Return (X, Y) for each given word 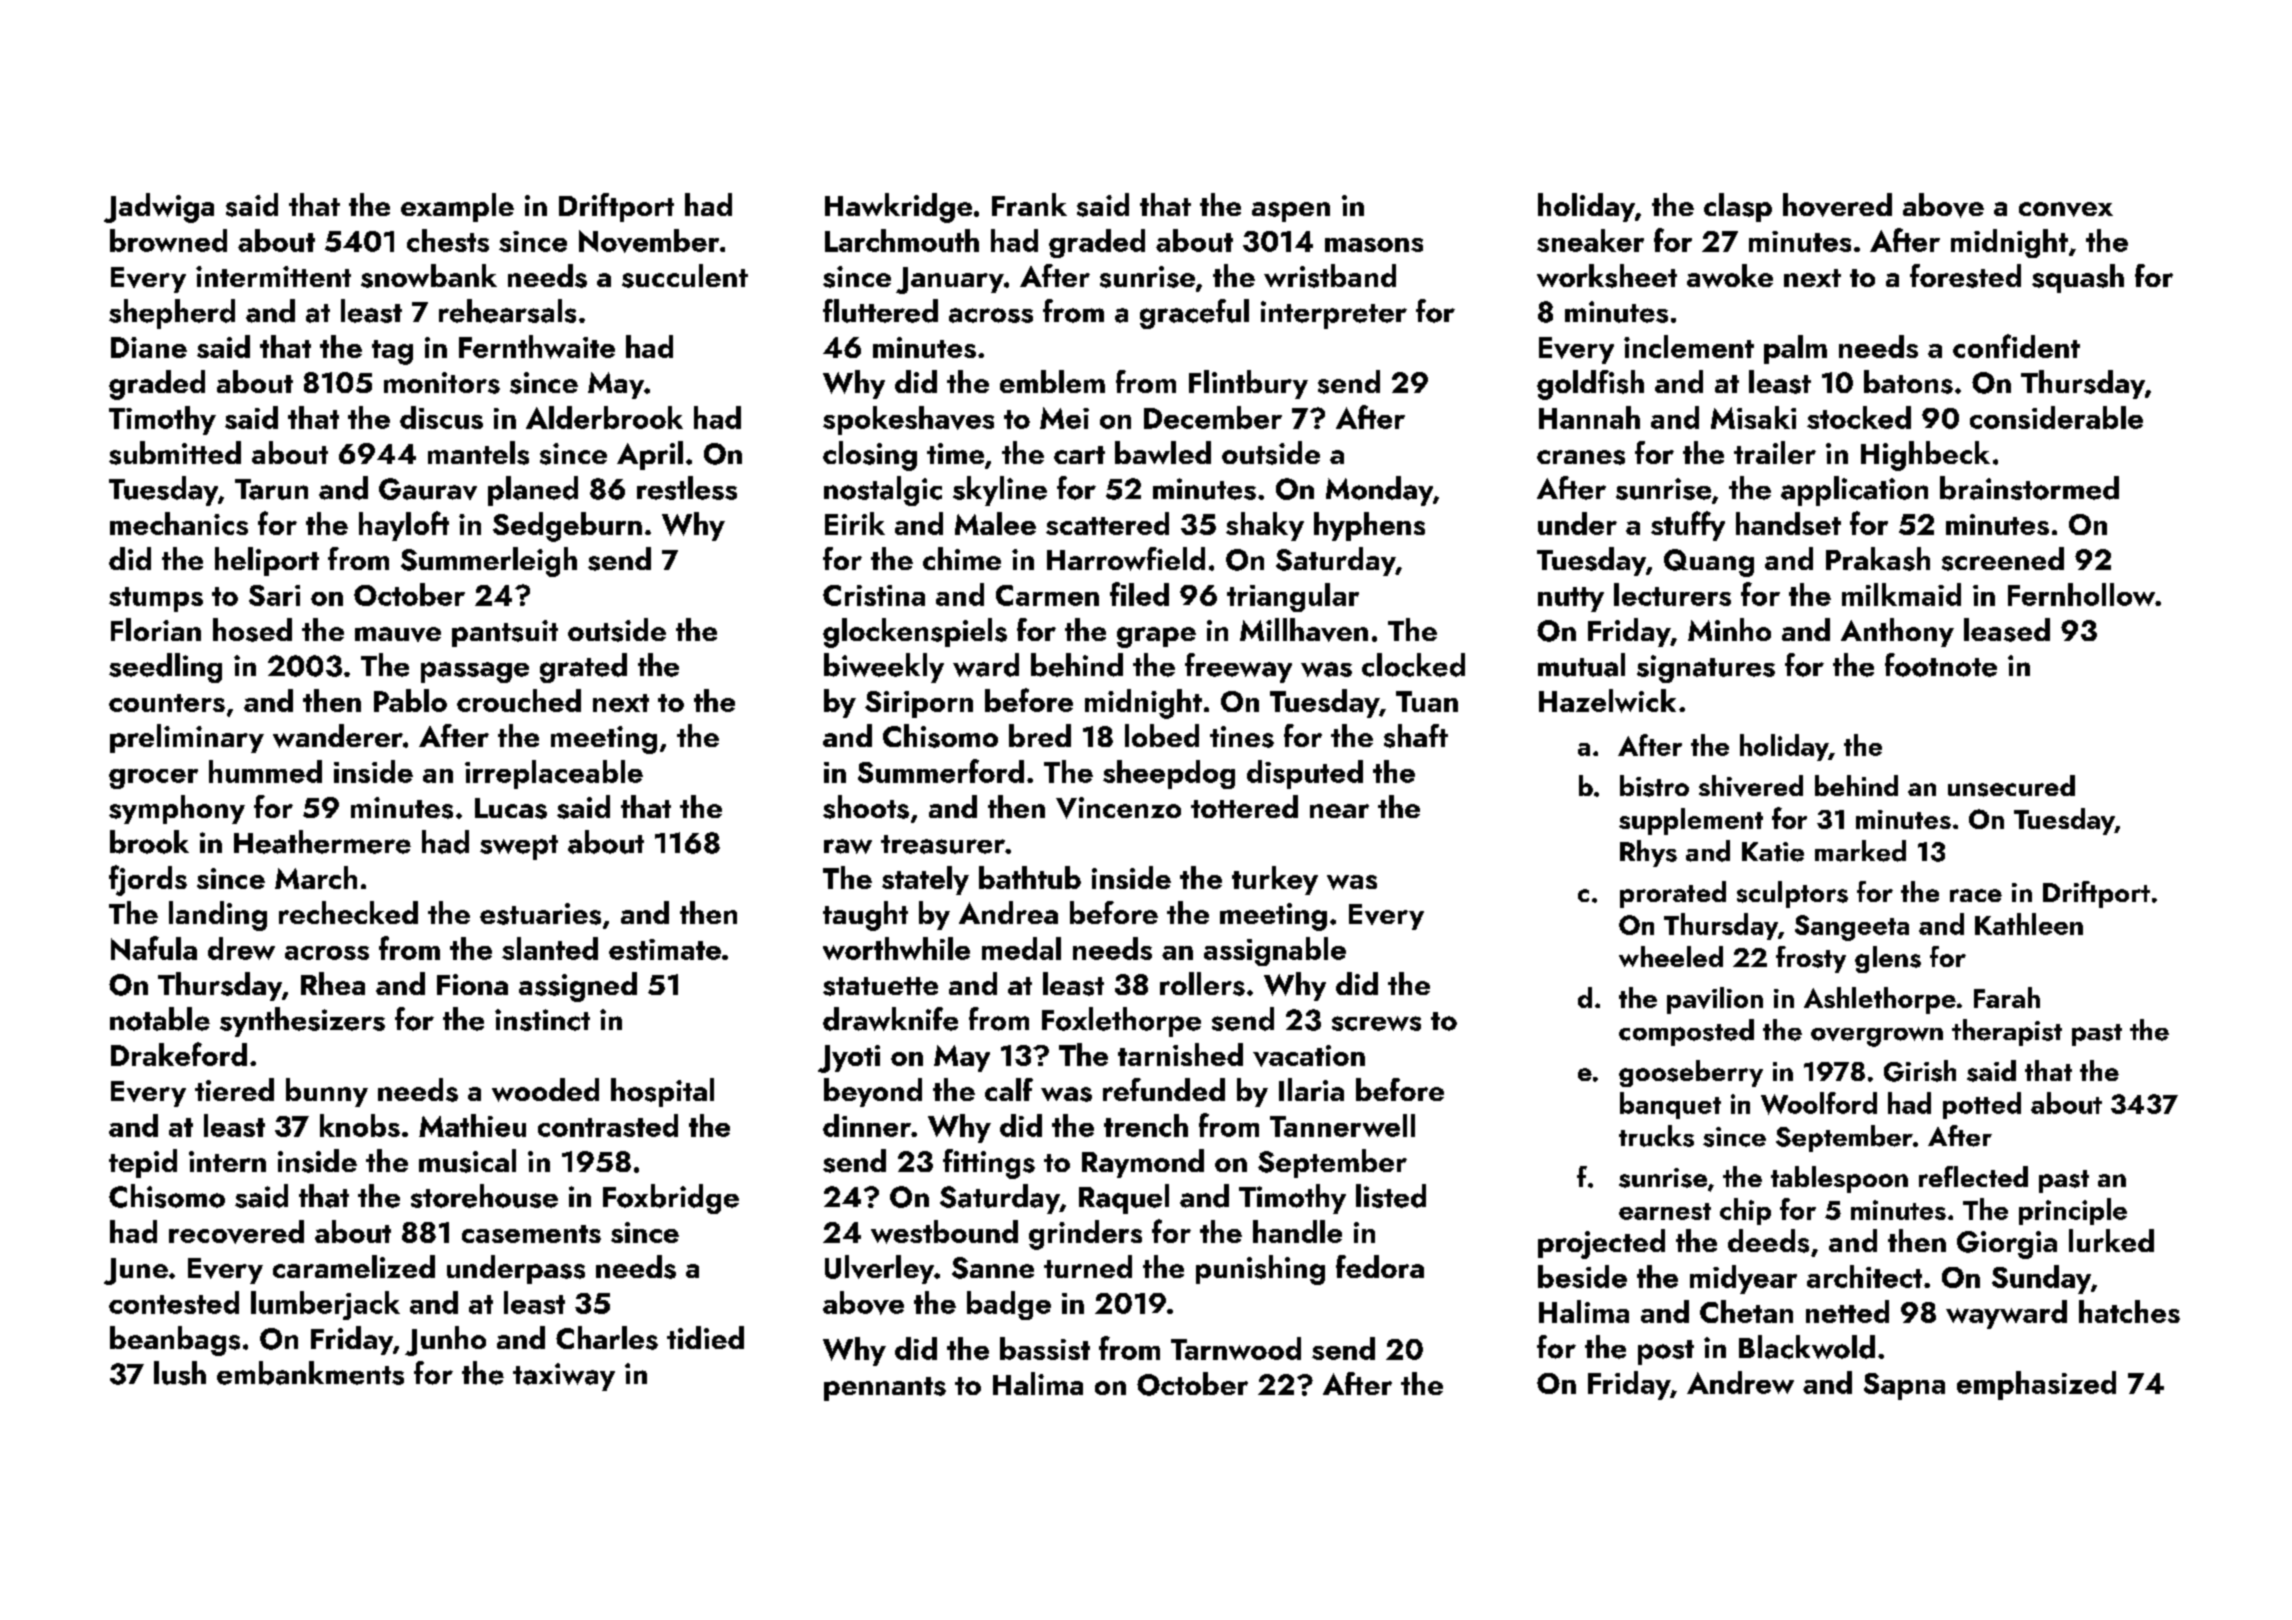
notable (160, 1019)
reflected (1973, 1176)
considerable (2056, 417)
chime (962, 558)
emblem (1052, 381)
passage (475, 672)
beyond (873, 1092)
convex (2066, 209)
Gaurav (428, 489)
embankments (310, 1373)
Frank (1029, 204)
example (457, 207)
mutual (1581, 665)
